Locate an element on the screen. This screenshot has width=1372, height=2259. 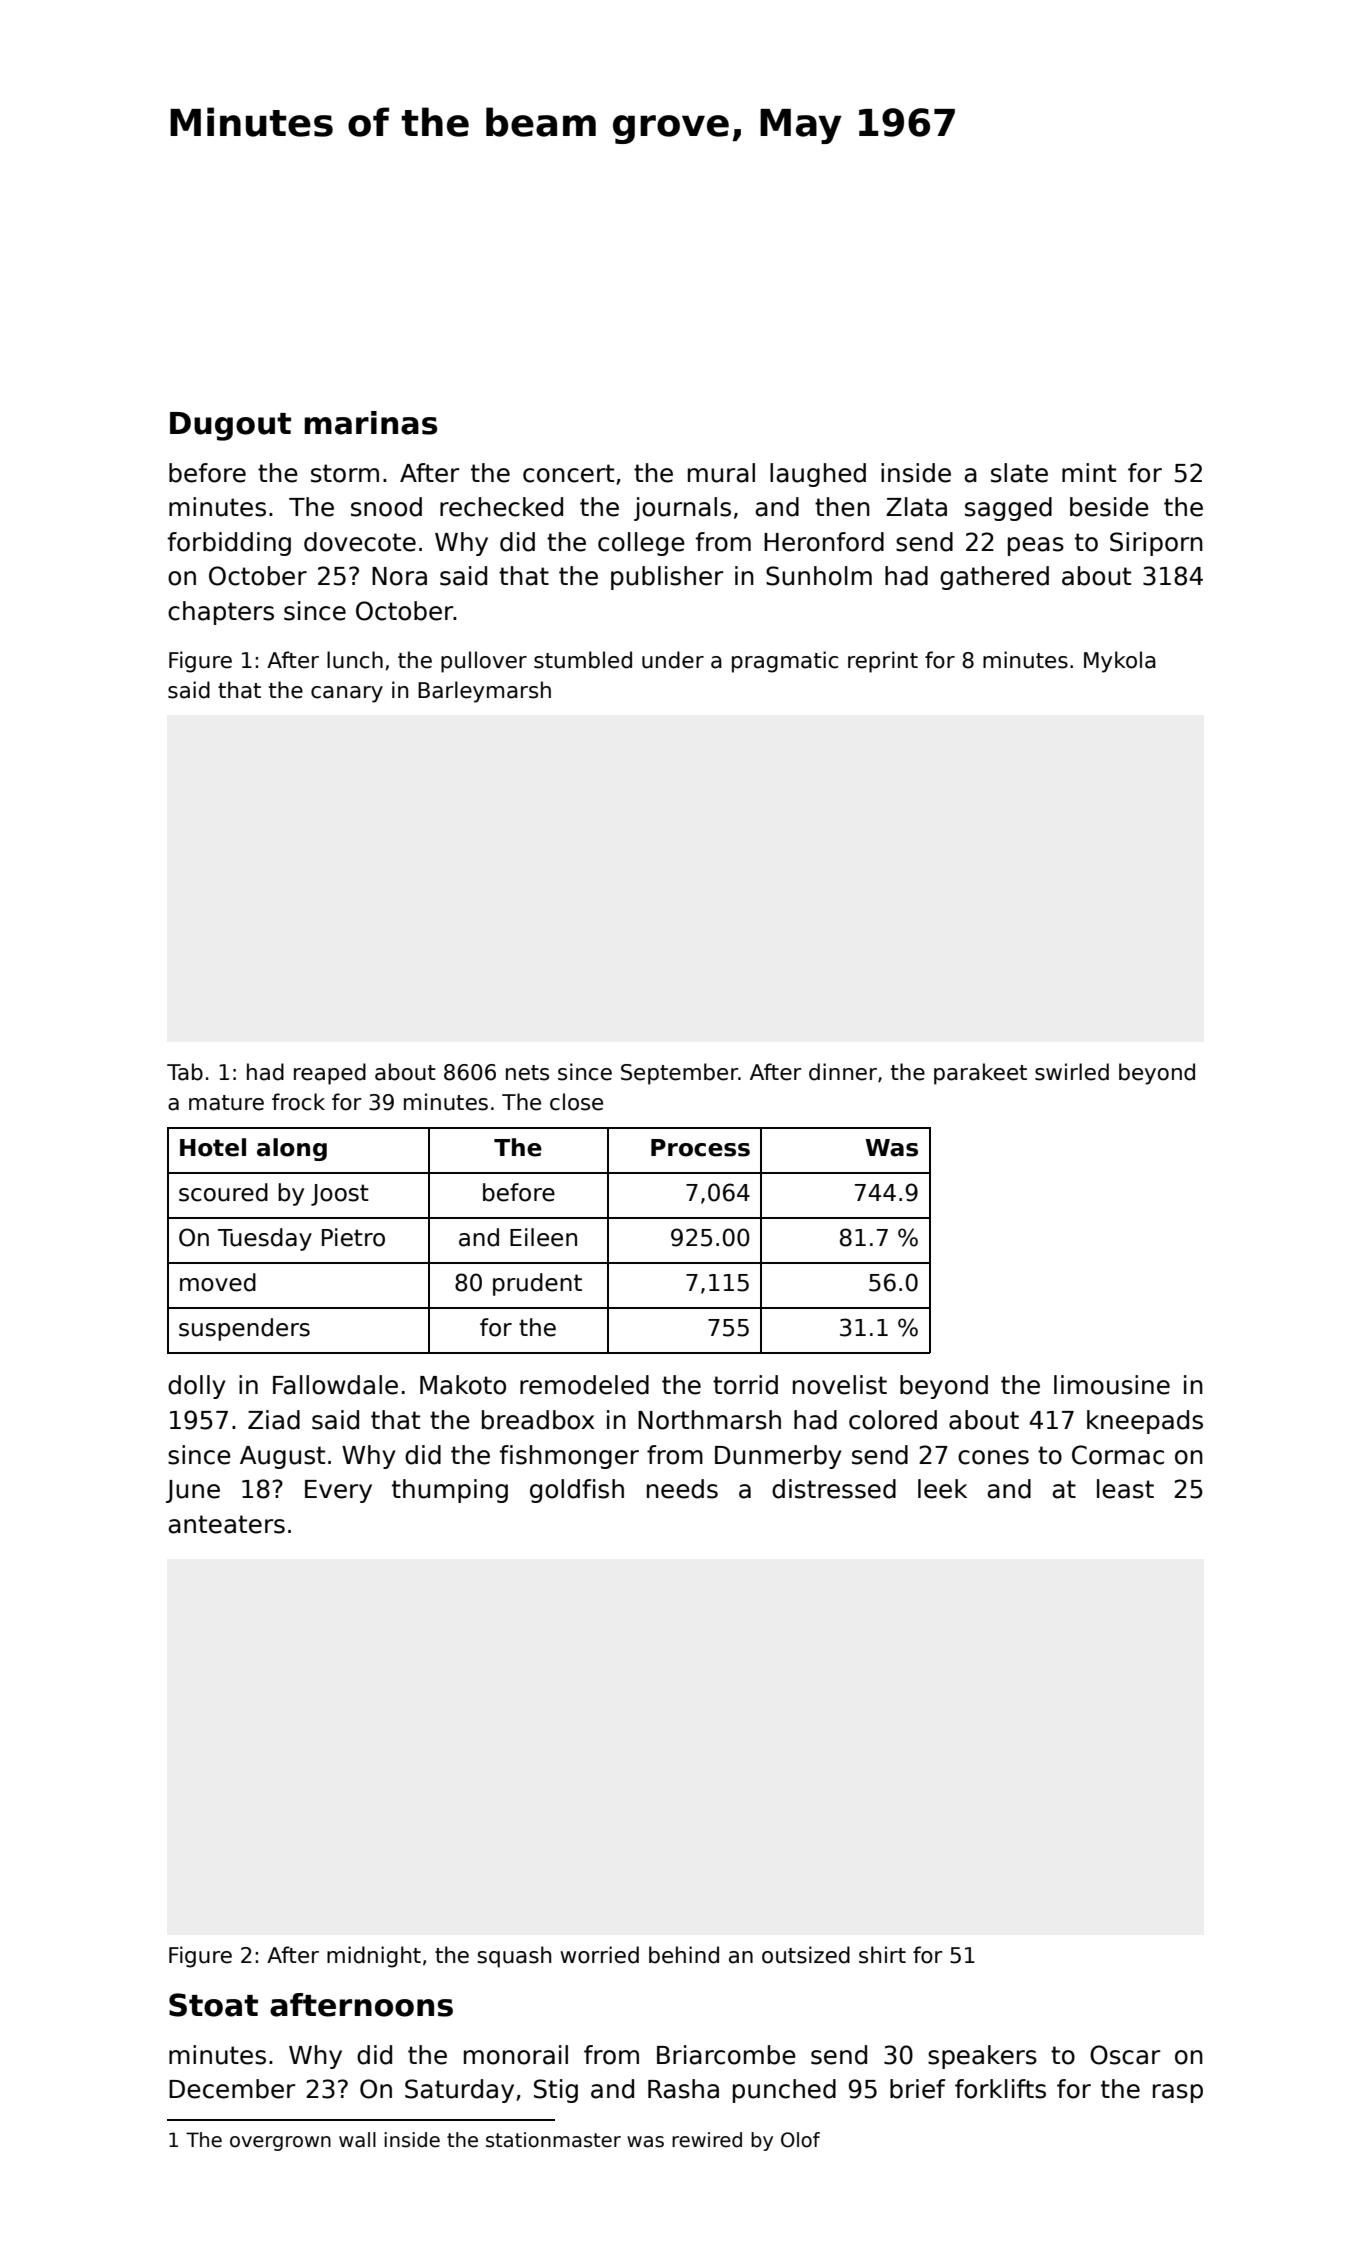
stumbled is located at coordinates (583, 660).
